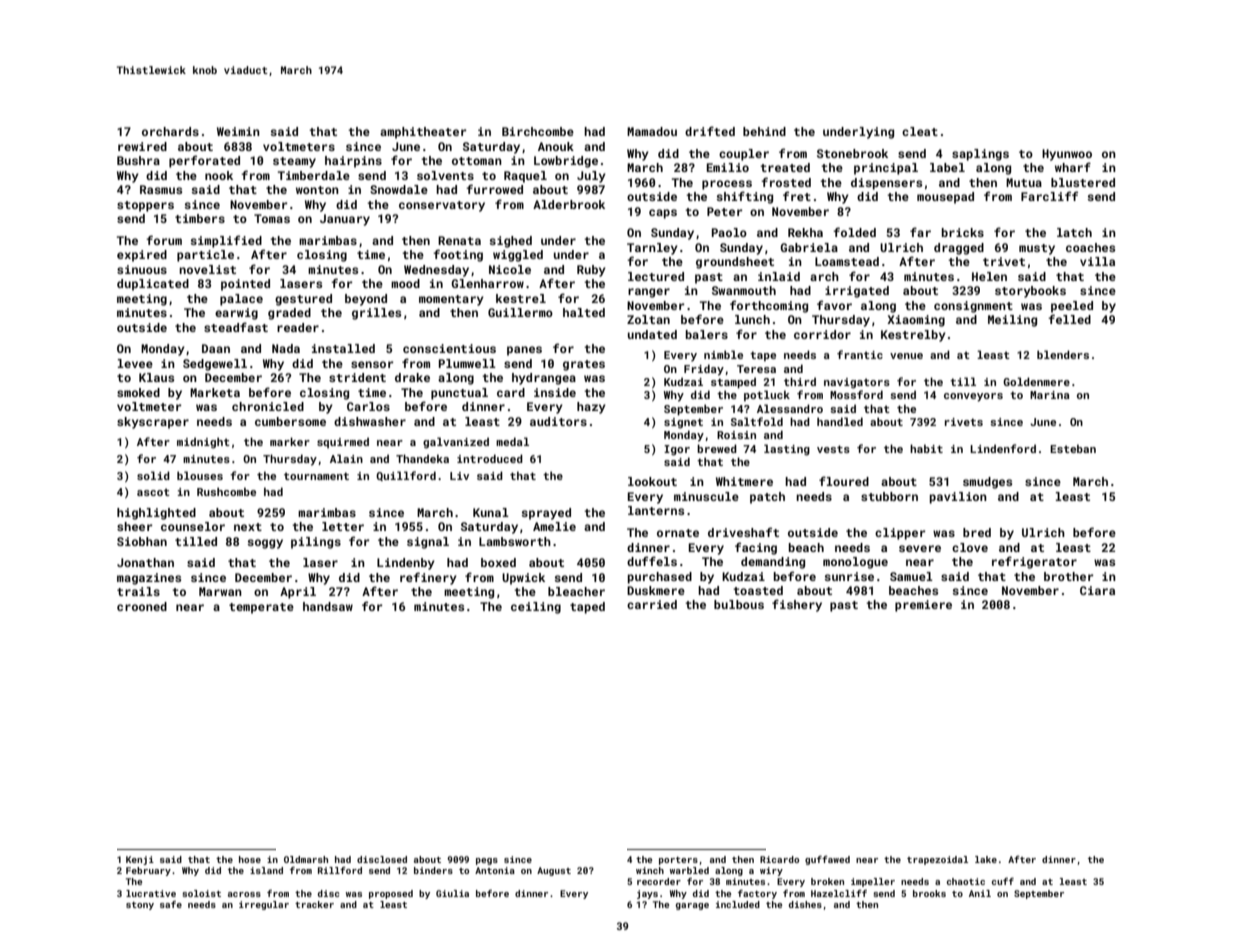 This image has width=1233, height=952. I want to click on smudges, so click(987, 483).
